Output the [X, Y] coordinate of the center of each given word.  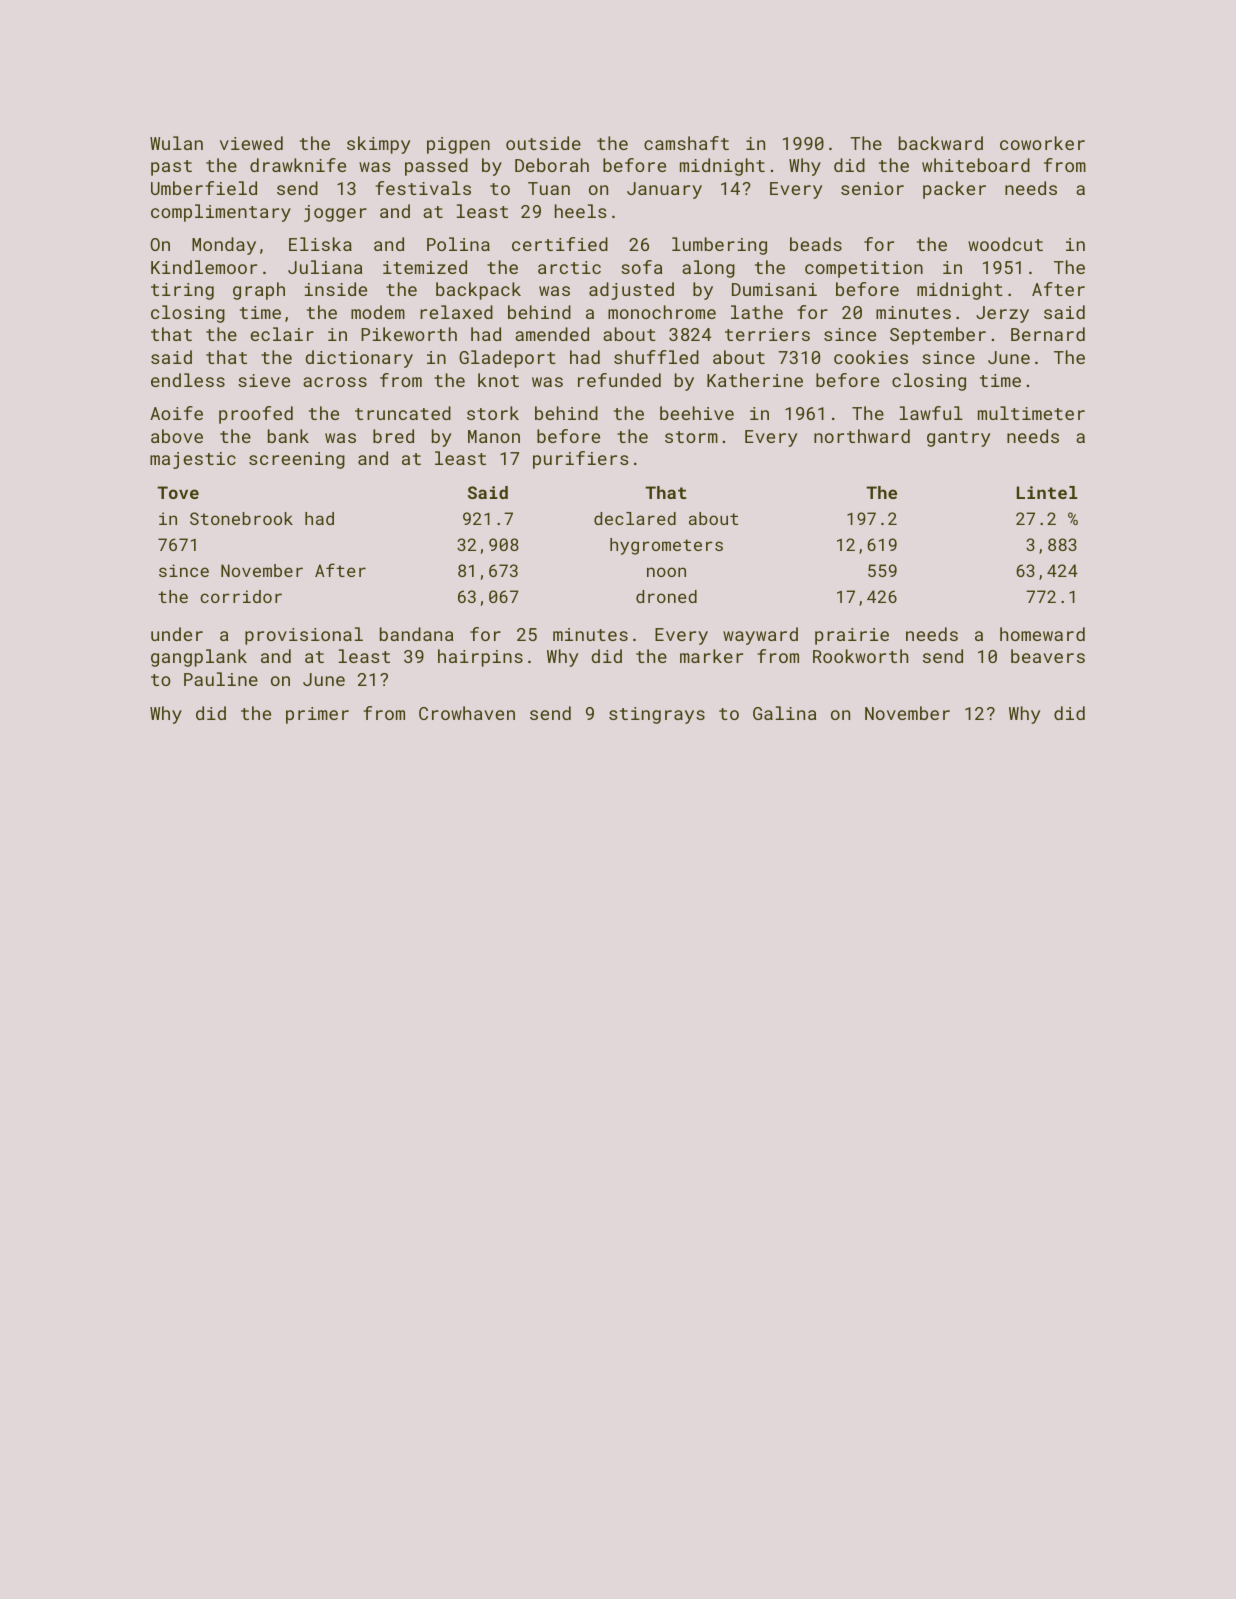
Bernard [1048, 334]
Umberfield [204, 188]
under [177, 634]
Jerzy [1002, 314]
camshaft [686, 143]
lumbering [719, 246]
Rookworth [860, 656]
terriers [767, 334]
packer [954, 190]
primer [317, 715]
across [335, 382]
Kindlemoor [204, 267]
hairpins [480, 658]
